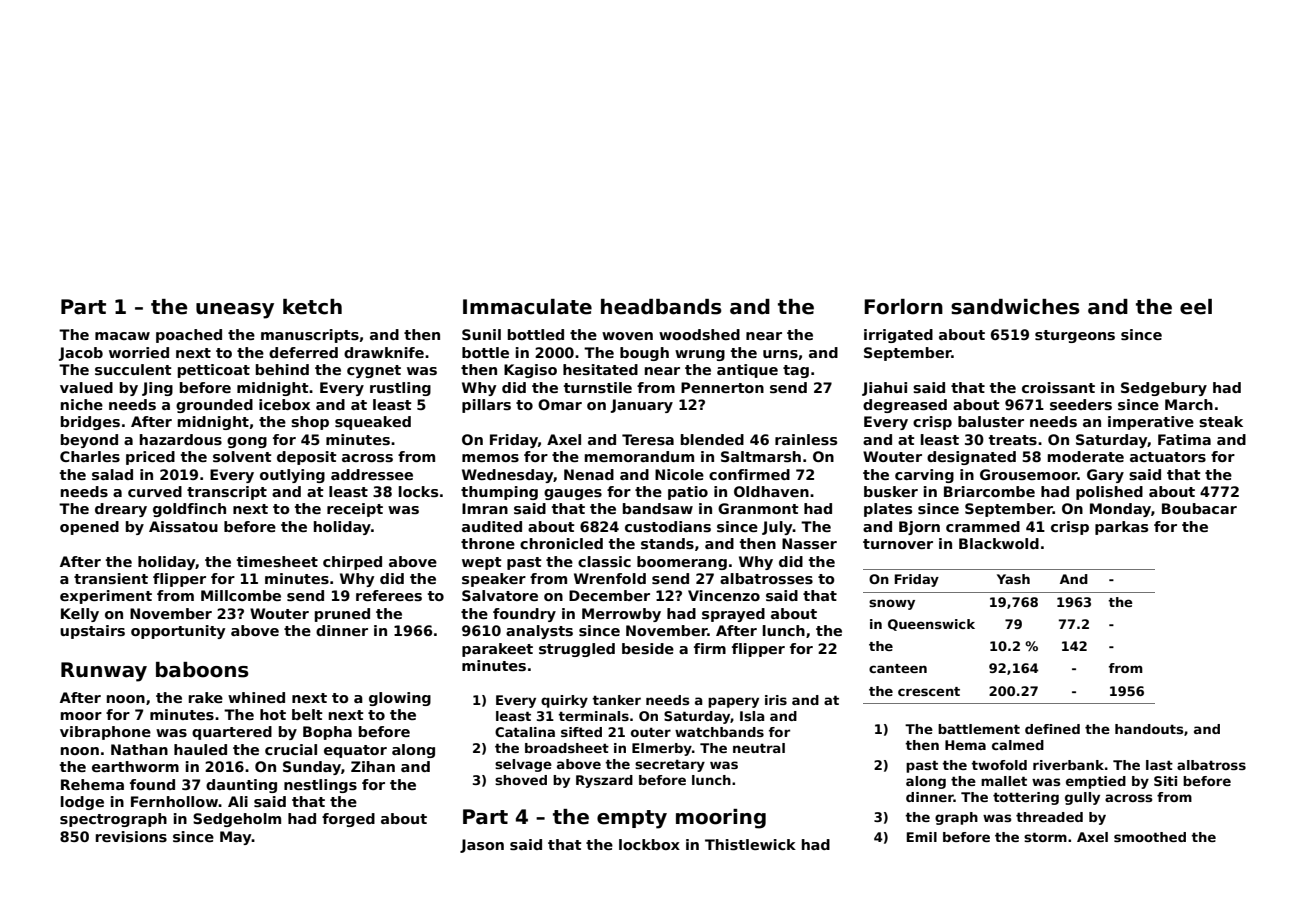 The height and width of the image is (924, 1308). Describe the element at coordinates (235, 311) in the image. I see `uneasy` at that location.
